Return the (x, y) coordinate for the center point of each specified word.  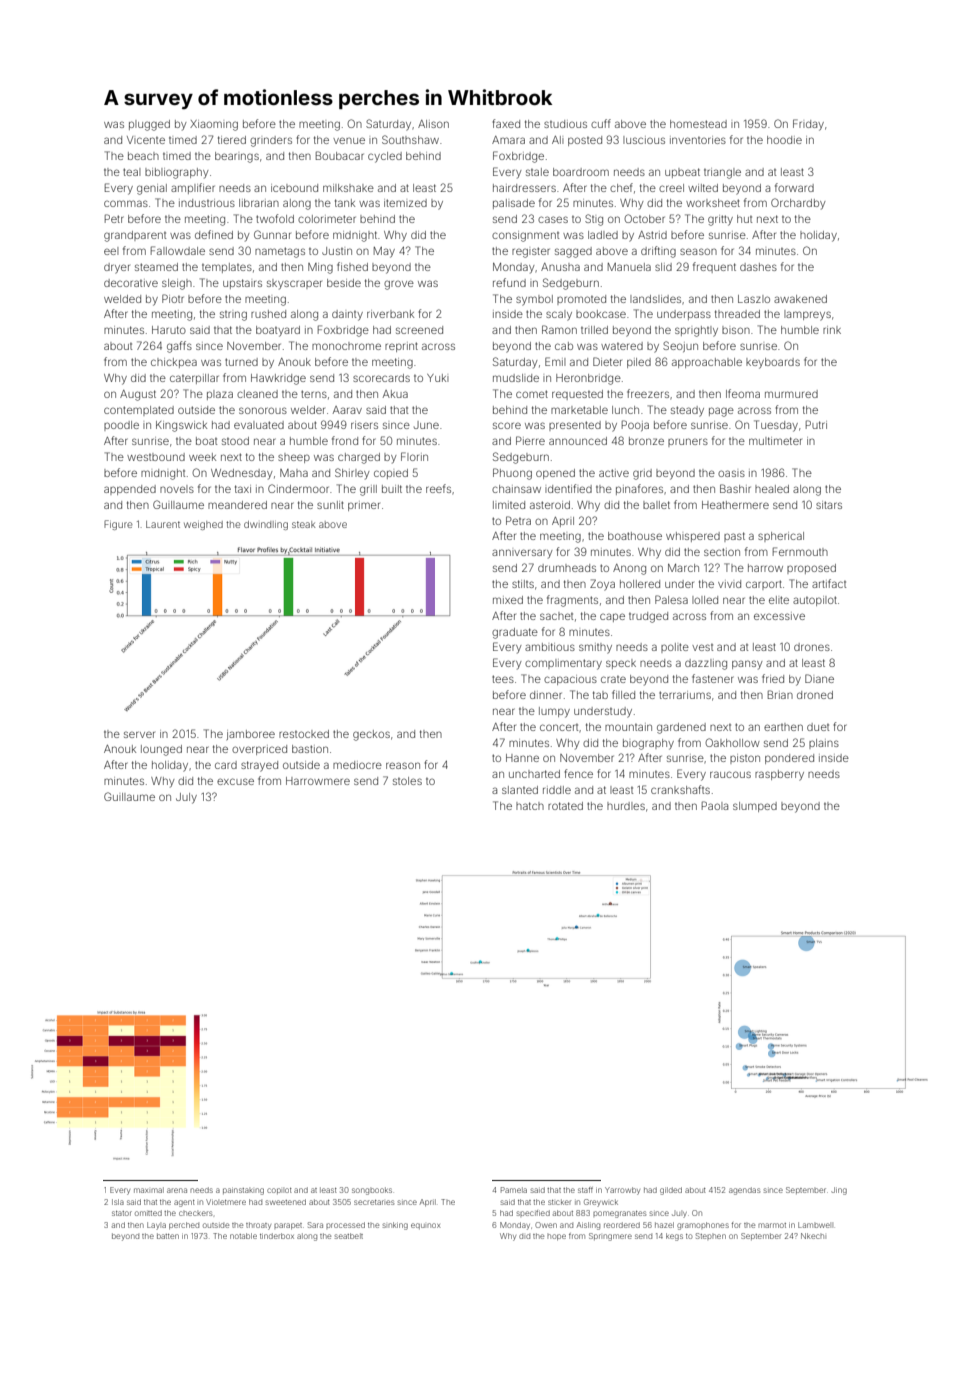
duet (818, 727)
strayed (259, 766)
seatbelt (349, 1236)
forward (794, 187)
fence (579, 773)
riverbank (390, 314)
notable (243, 1236)
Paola (715, 805)
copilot (279, 1191)
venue (349, 140)
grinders (271, 141)
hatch (530, 806)
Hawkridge (278, 379)
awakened (800, 299)
